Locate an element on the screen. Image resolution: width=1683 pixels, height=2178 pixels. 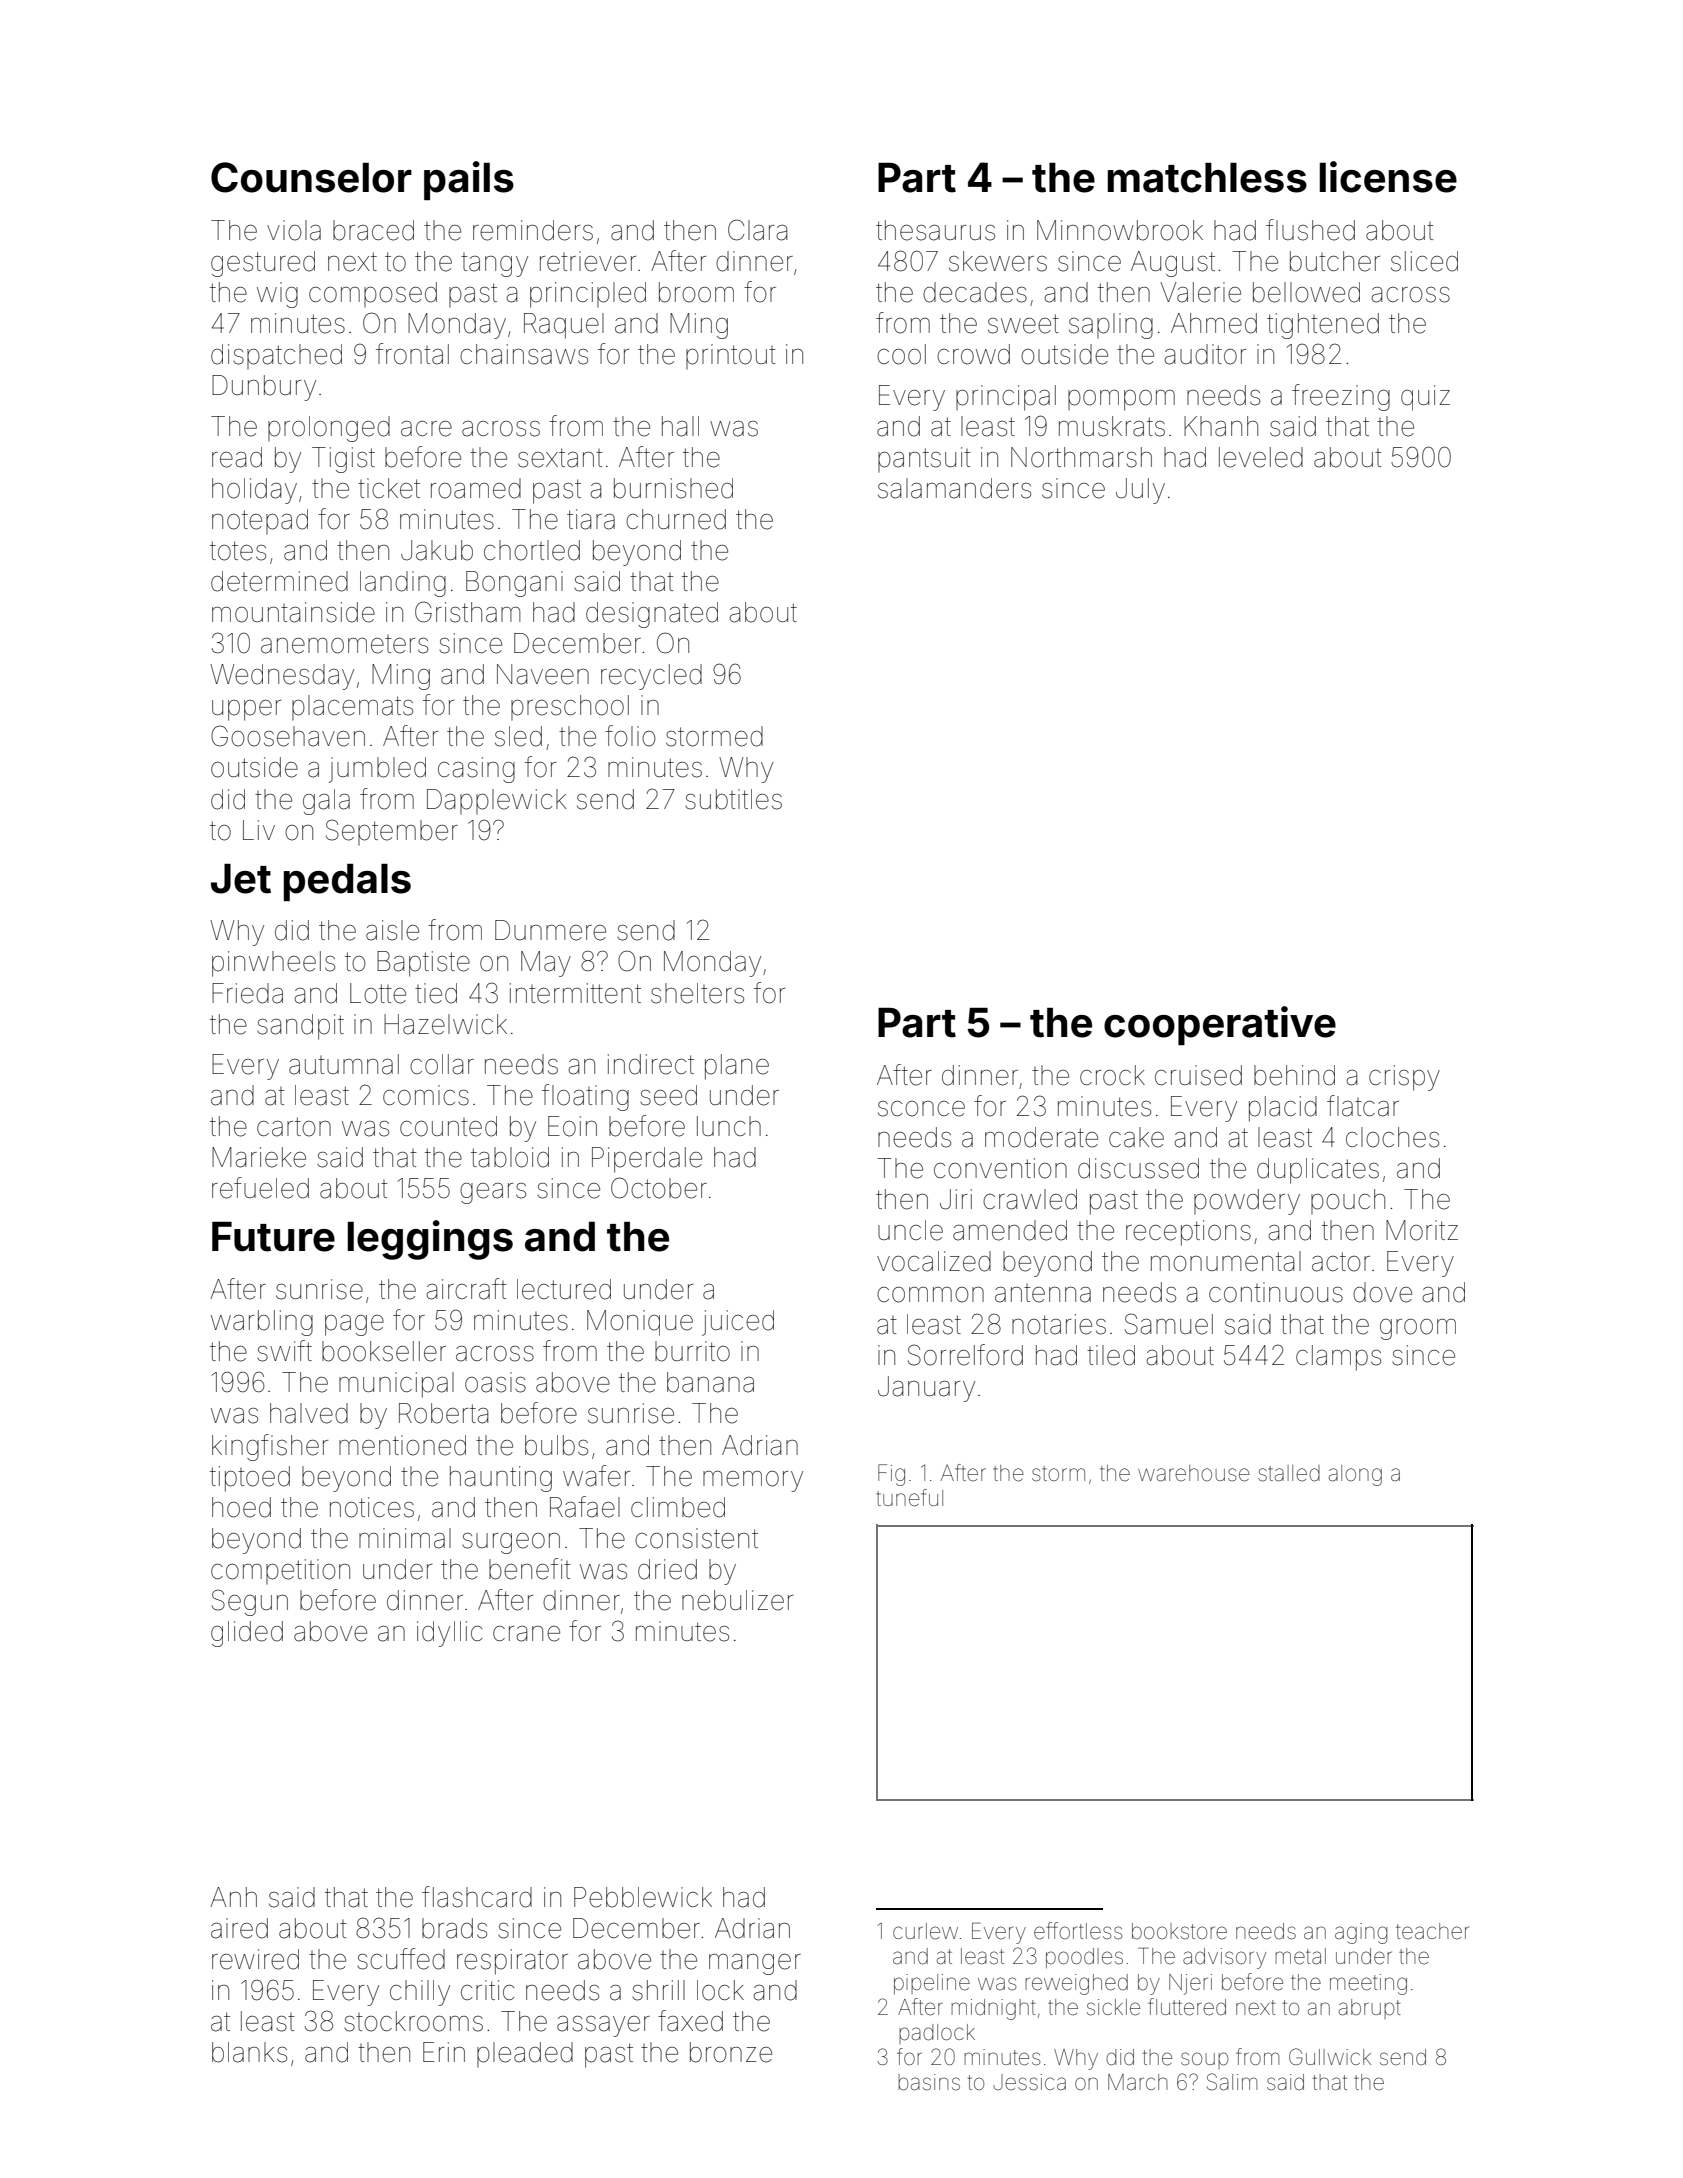
crispy is located at coordinates (1404, 1078).
